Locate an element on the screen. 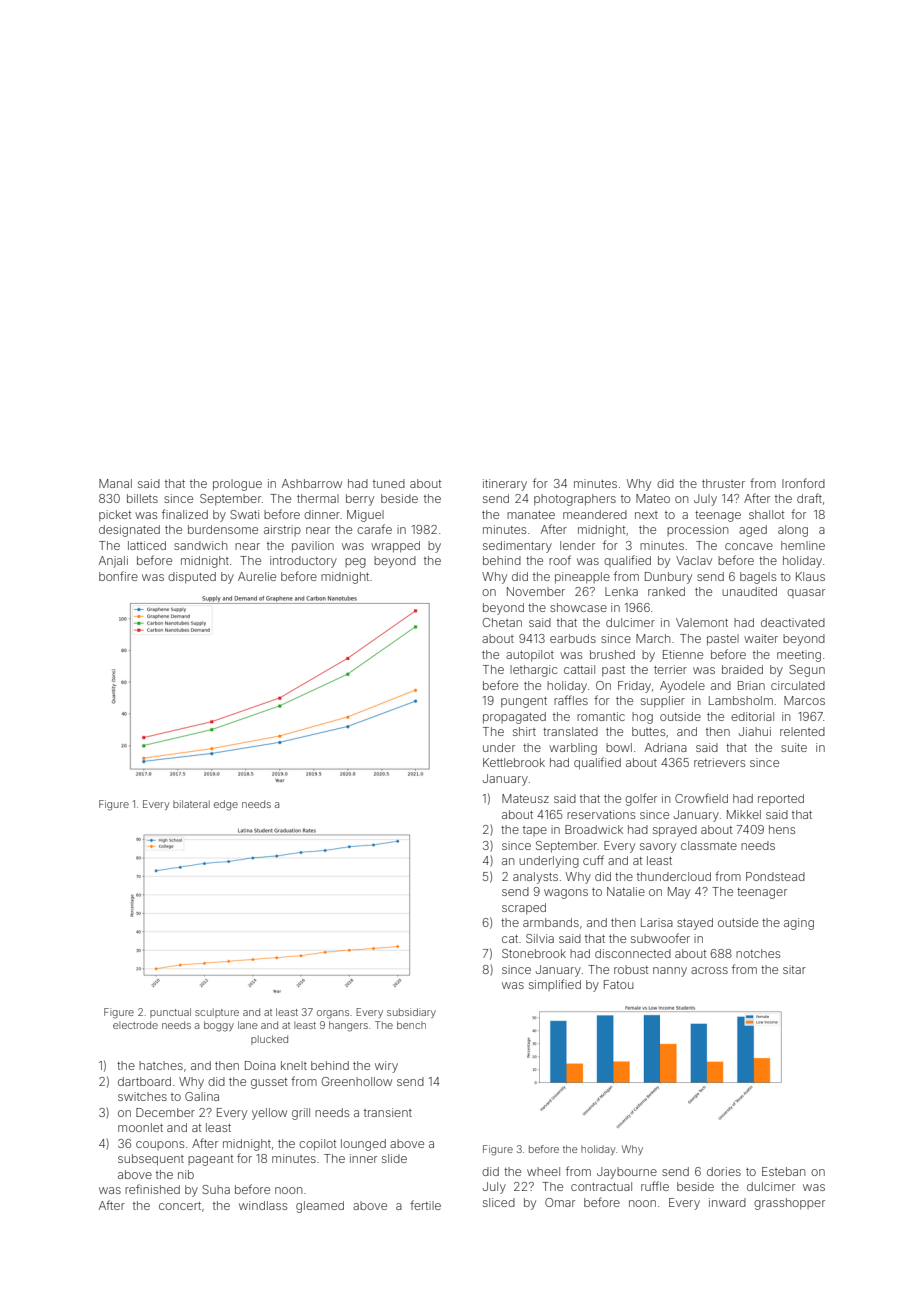 The image size is (924, 1308). sitar is located at coordinates (794, 969).
